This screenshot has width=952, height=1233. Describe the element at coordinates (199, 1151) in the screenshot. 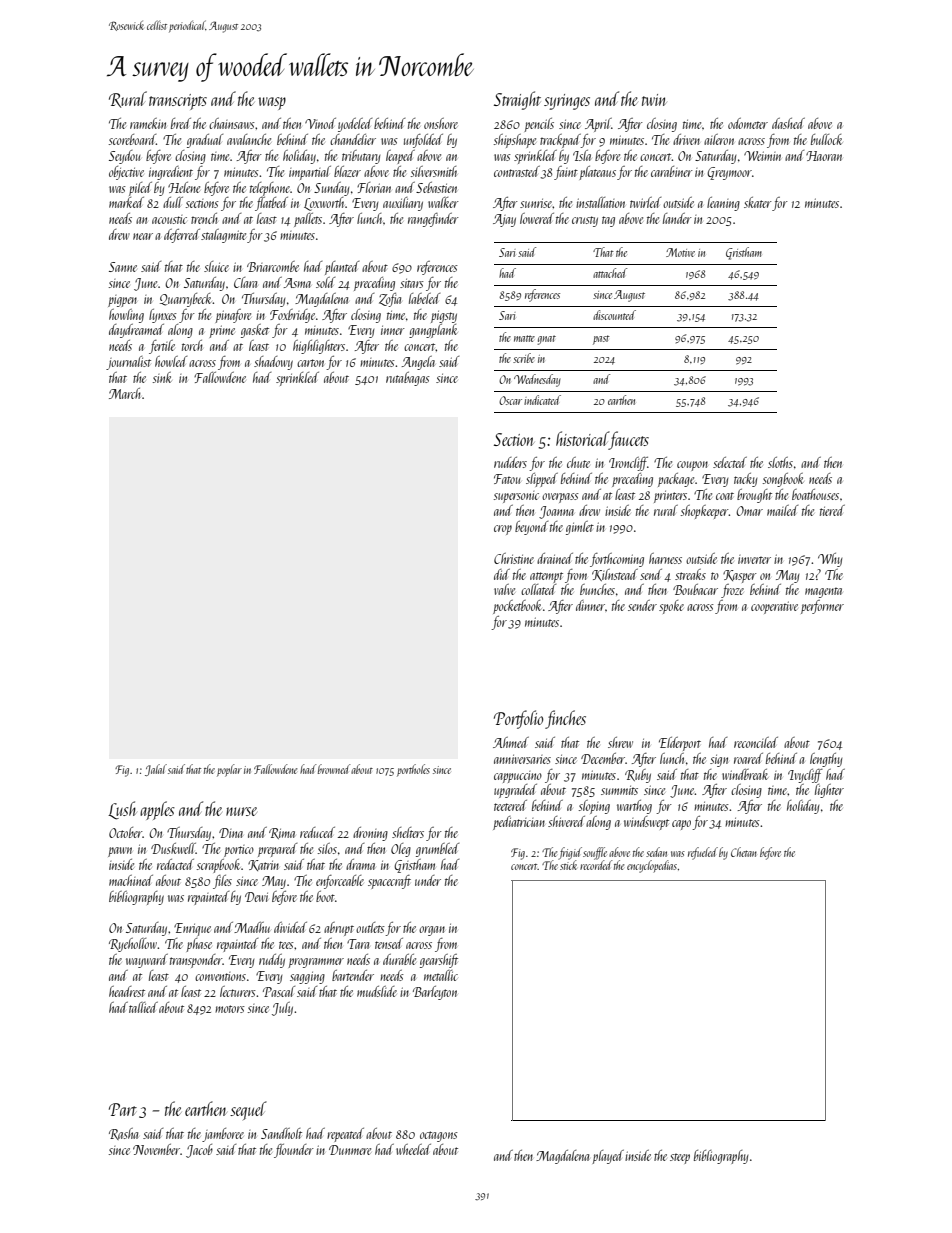

I see `Jacob` at that location.
